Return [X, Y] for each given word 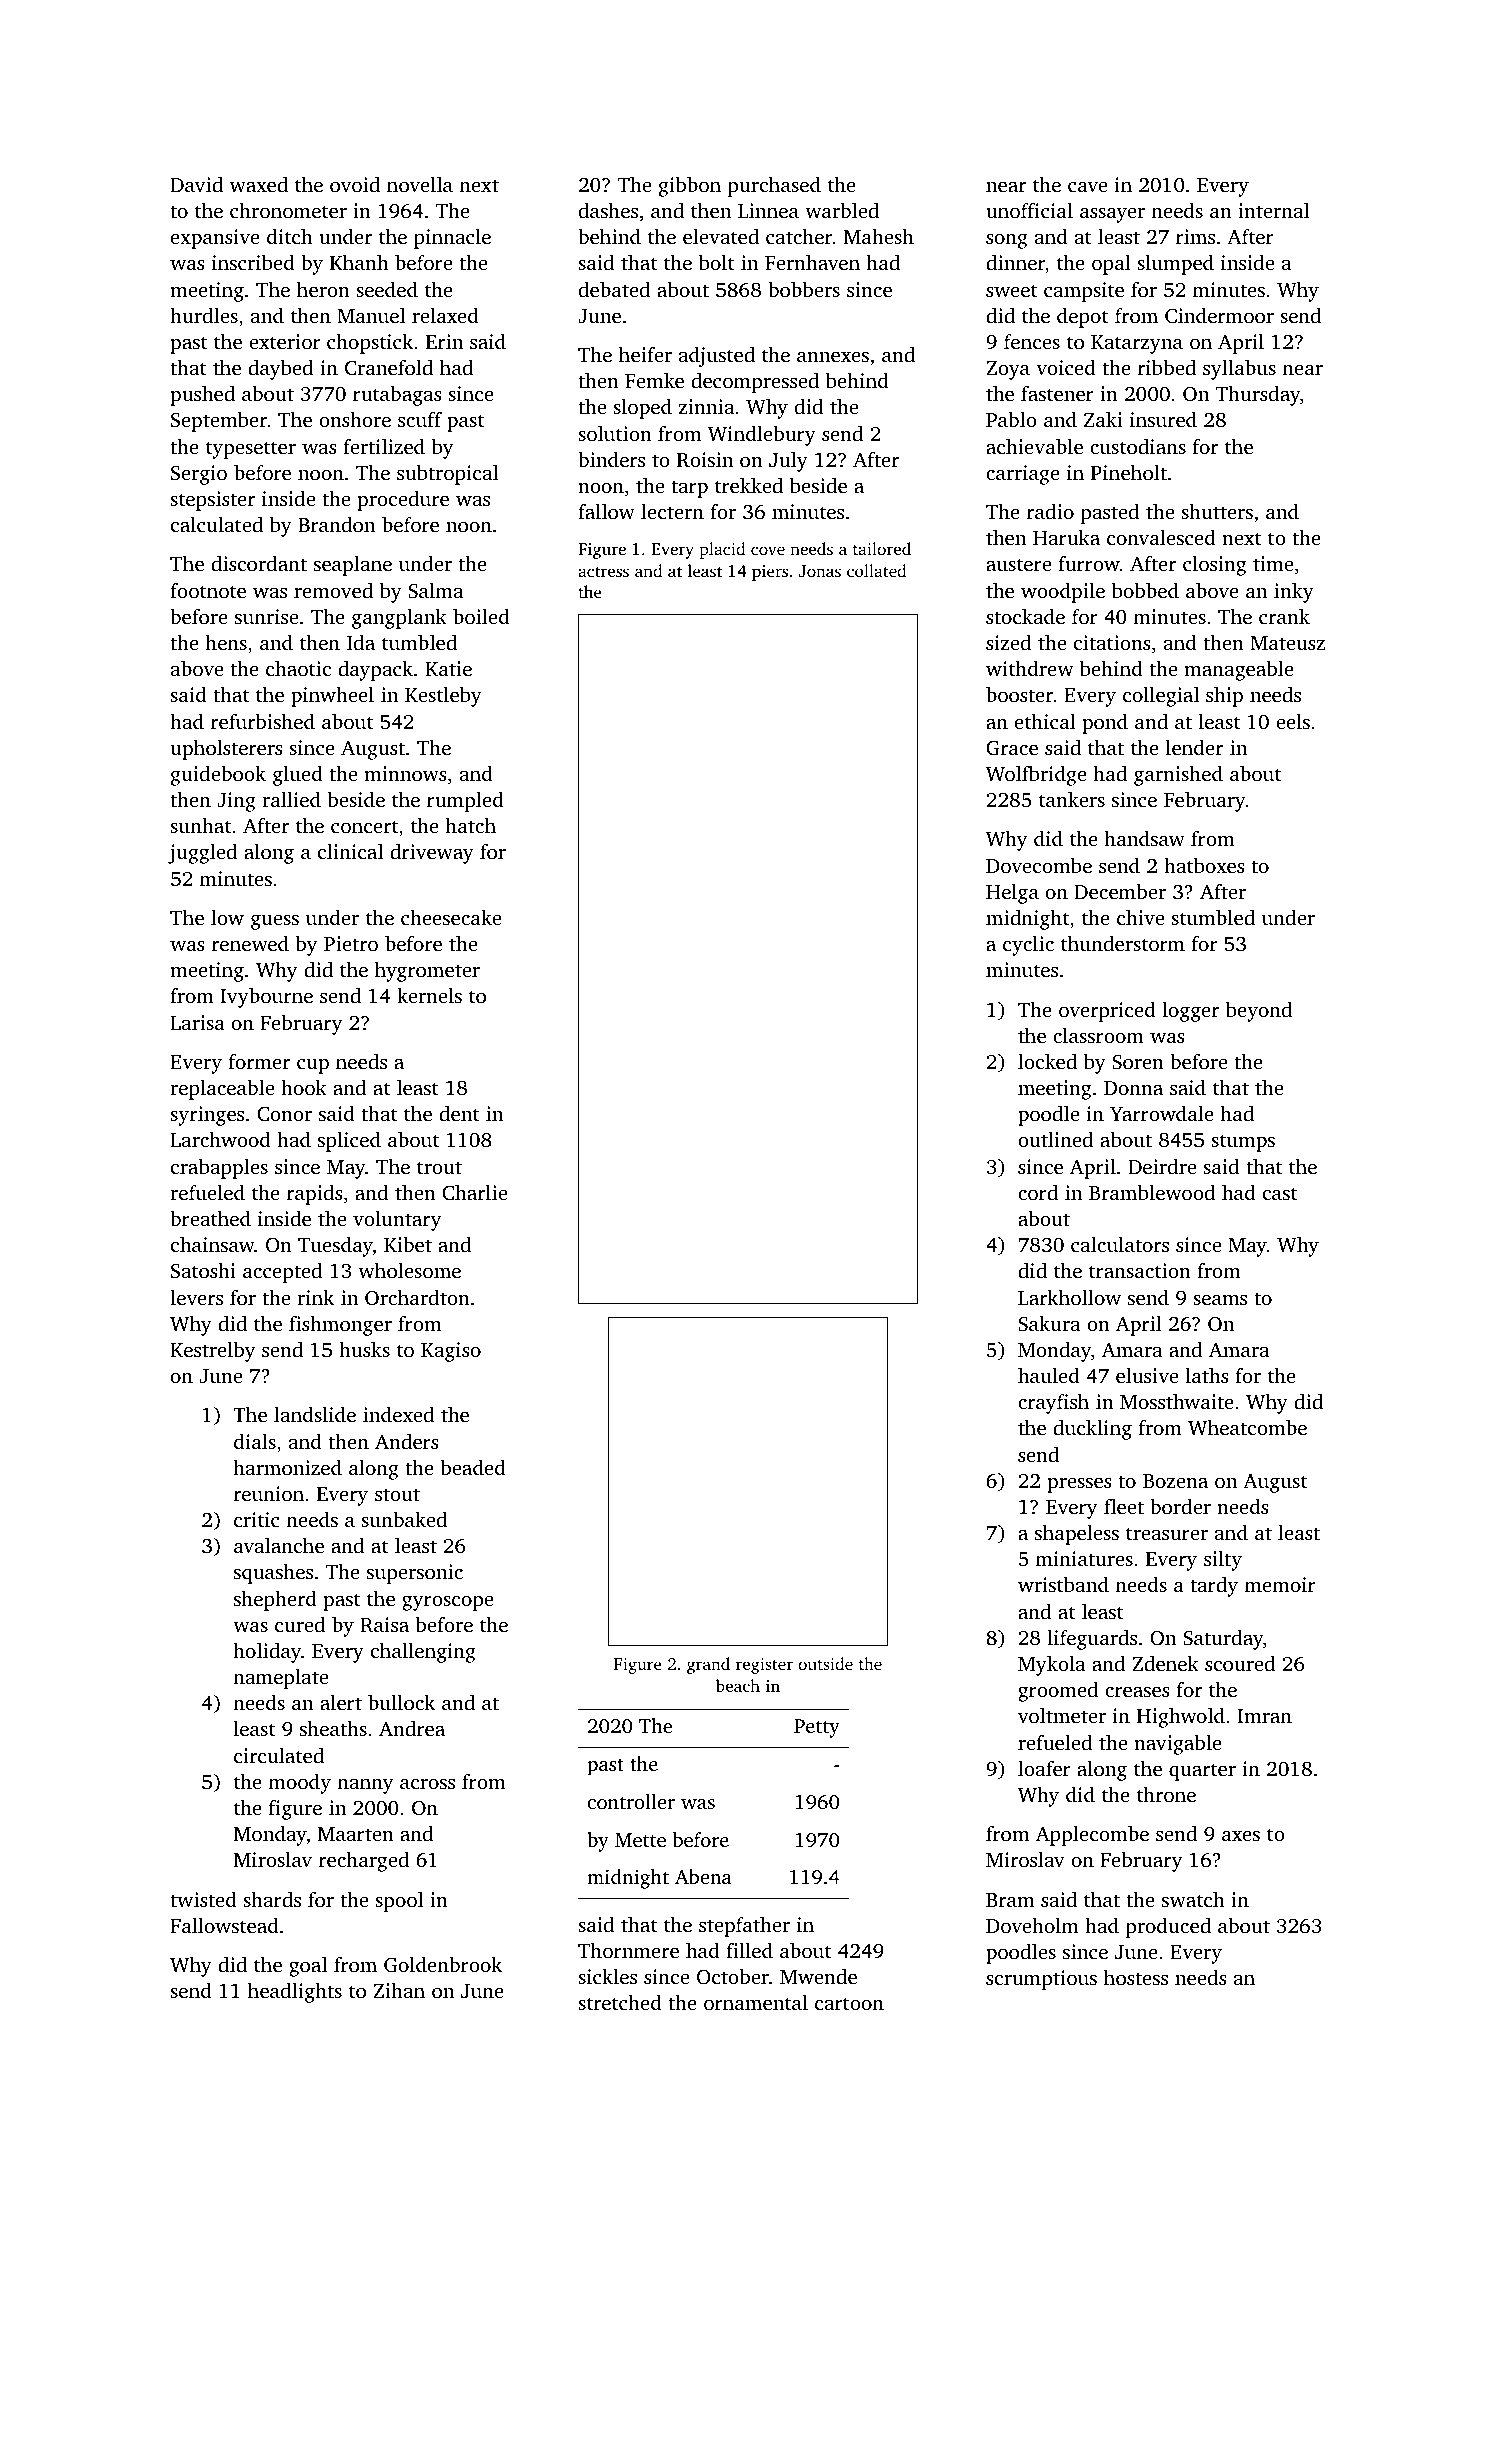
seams [1220, 1300]
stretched [620, 2002]
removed [333, 590]
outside [825, 1663]
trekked [749, 485]
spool [399, 1902]
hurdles [204, 315]
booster [1019, 694]
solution [615, 433]
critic [257, 1519]
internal [1273, 210]
